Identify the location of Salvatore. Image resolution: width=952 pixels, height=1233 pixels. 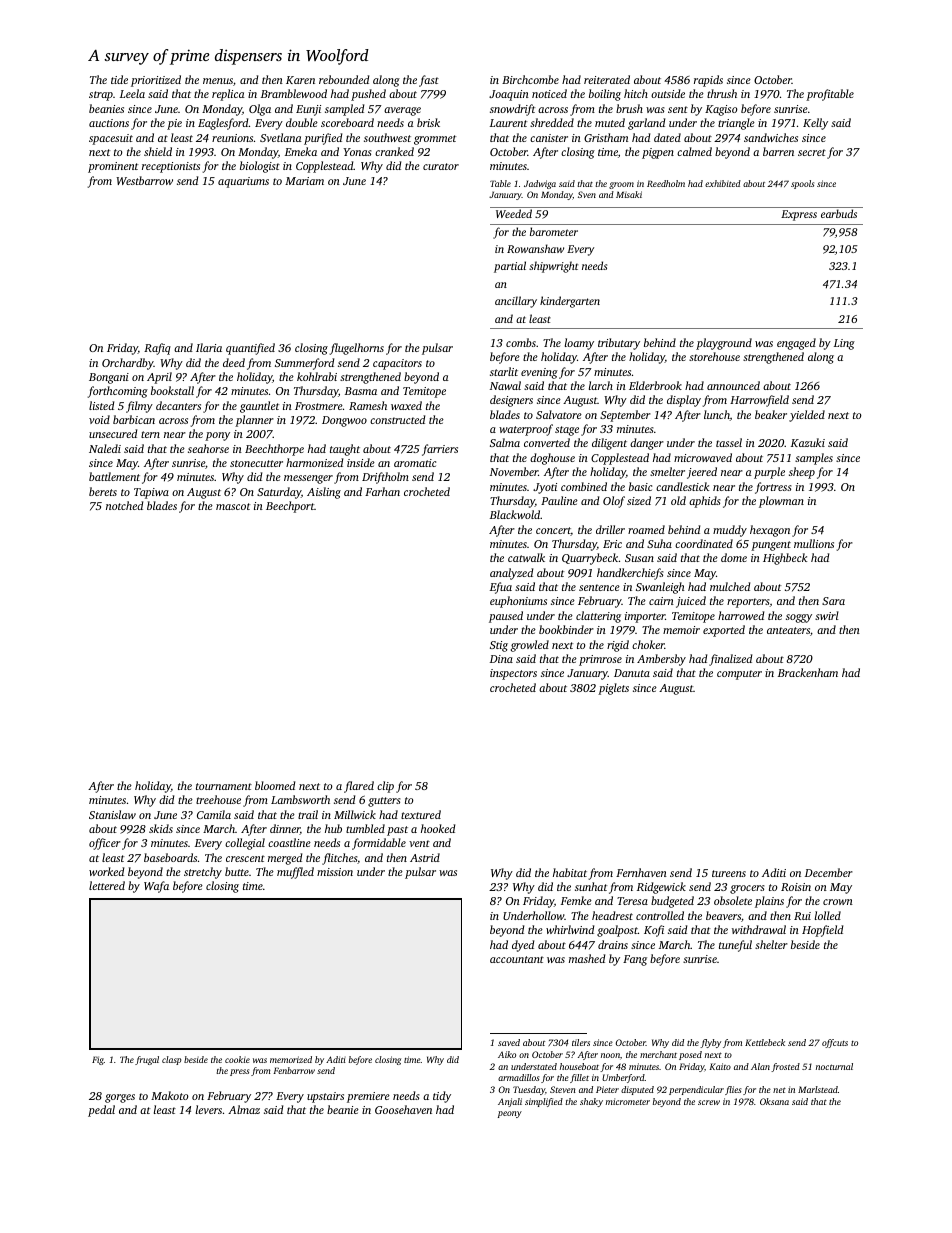
(559, 414).
